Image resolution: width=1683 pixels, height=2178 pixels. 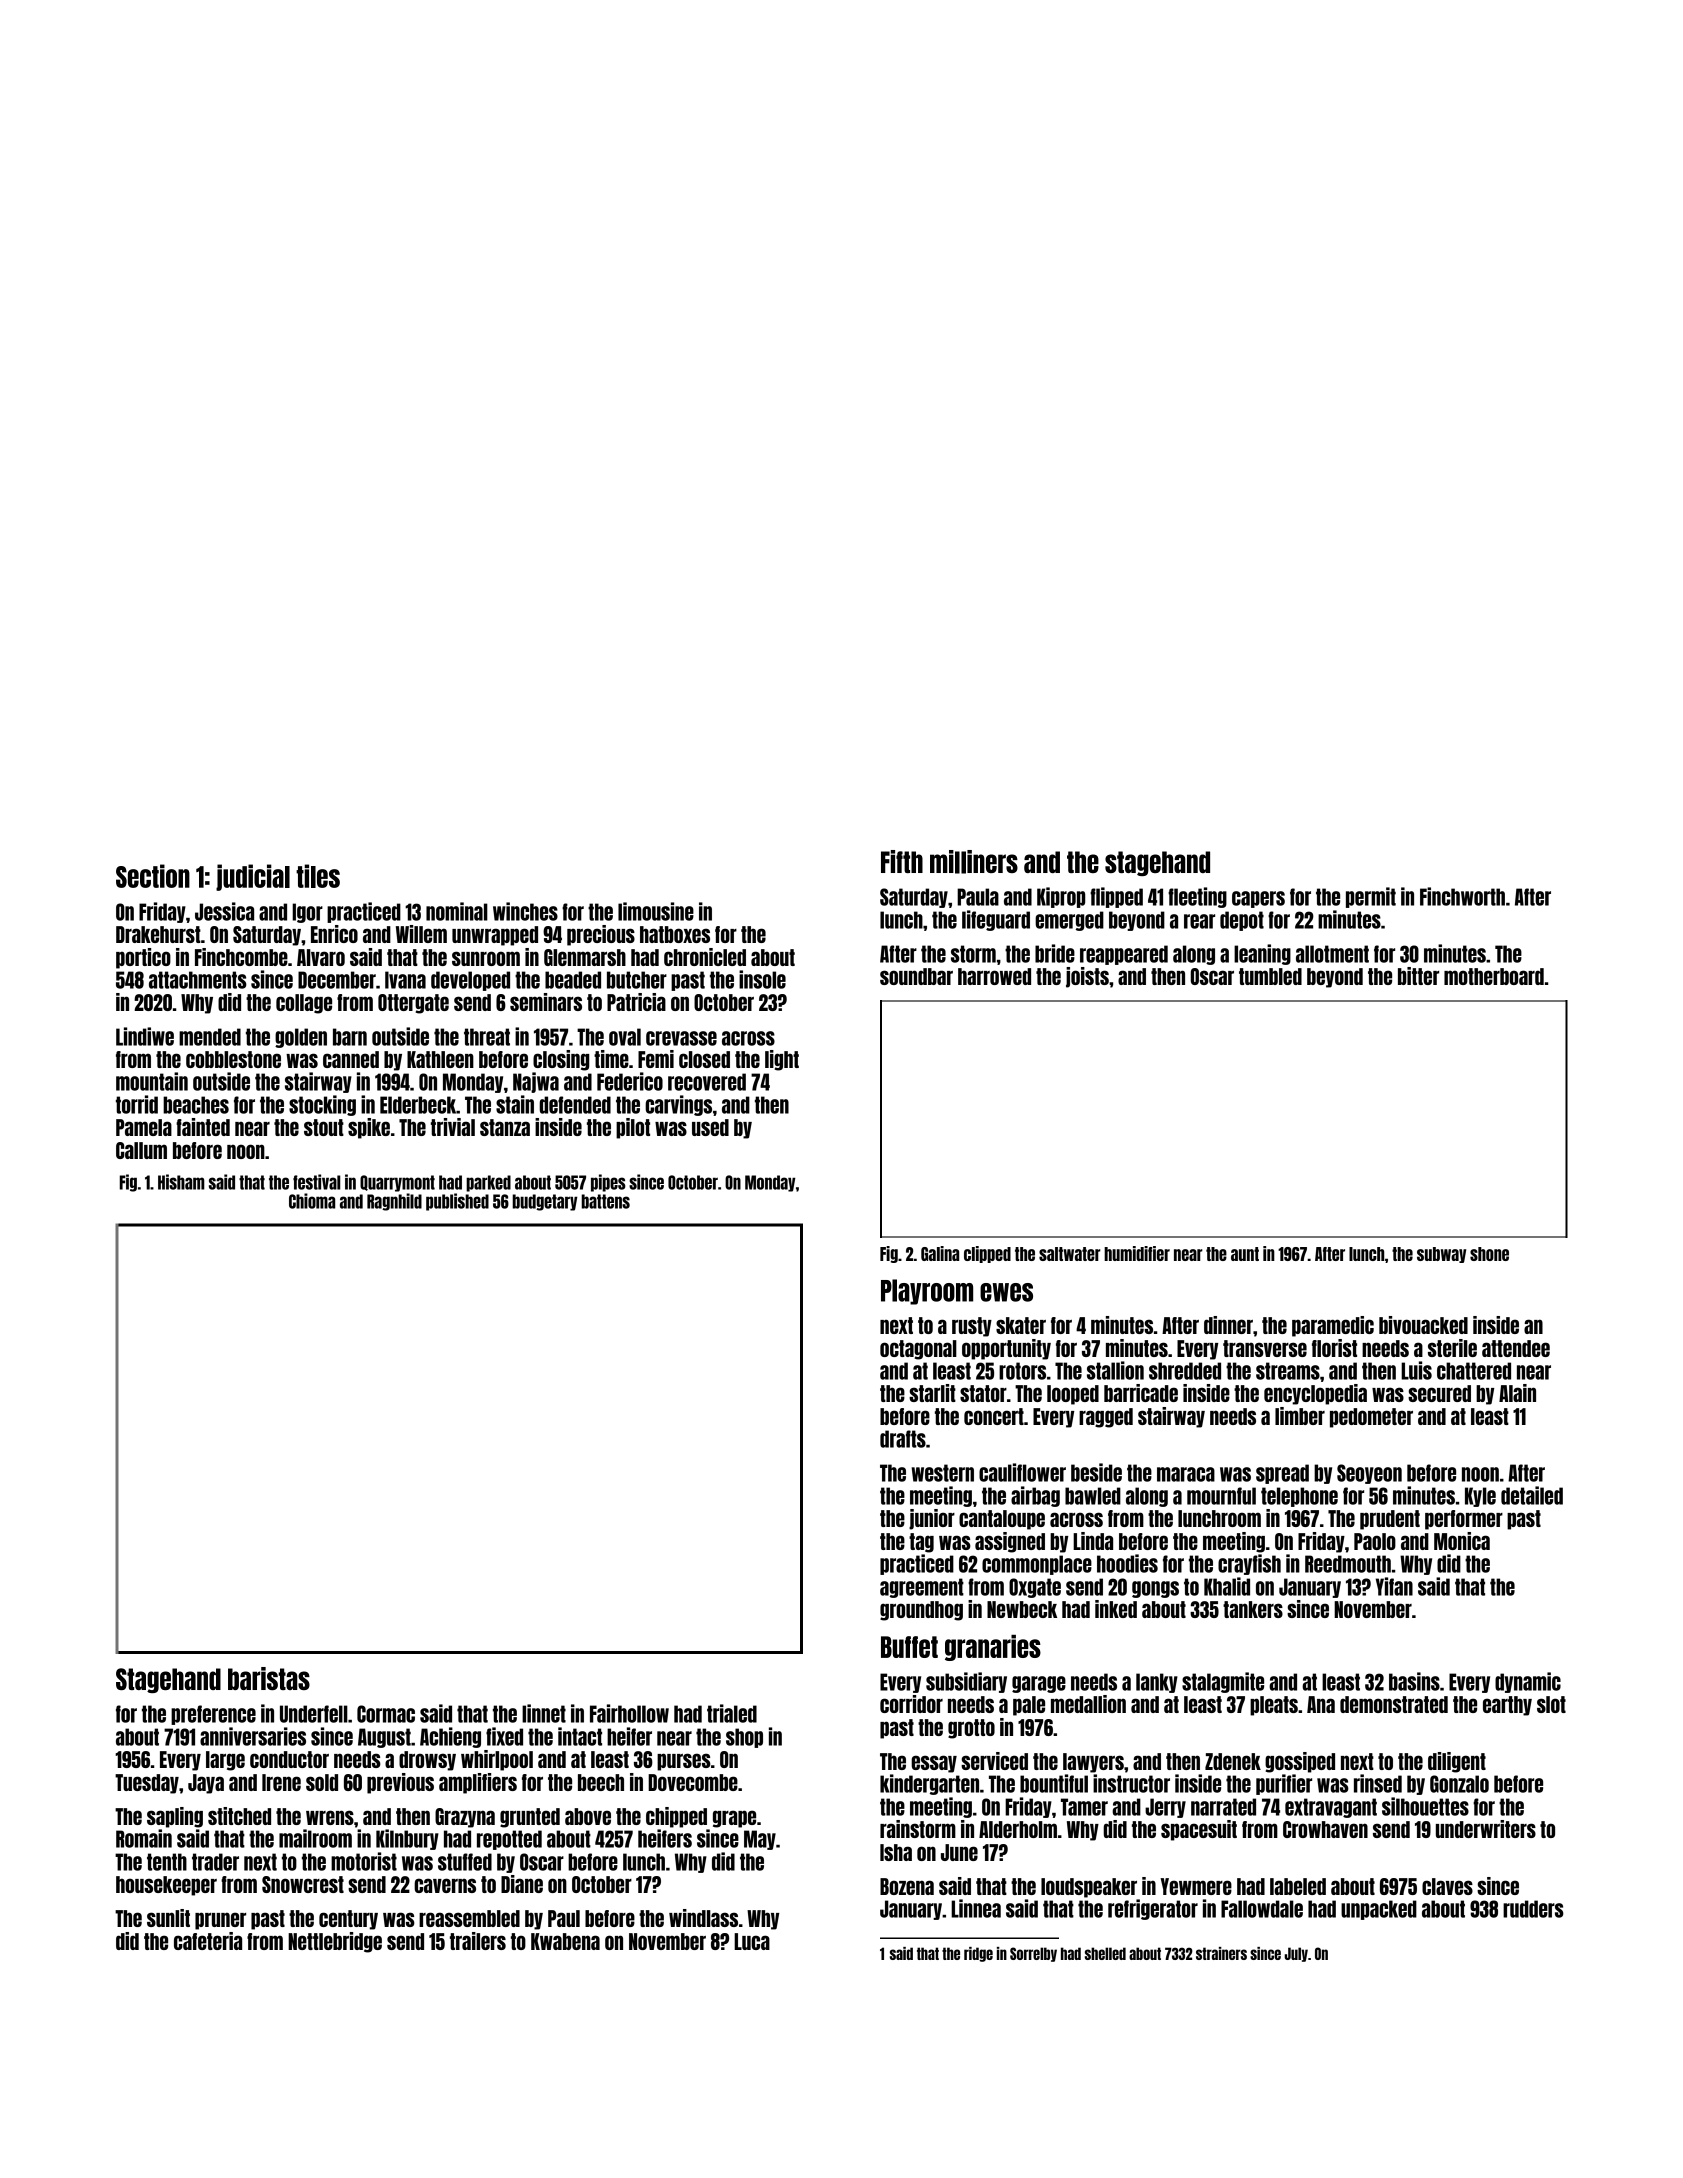 What do you see at coordinates (141, 1150) in the screenshot?
I see `Callum` at bounding box center [141, 1150].
